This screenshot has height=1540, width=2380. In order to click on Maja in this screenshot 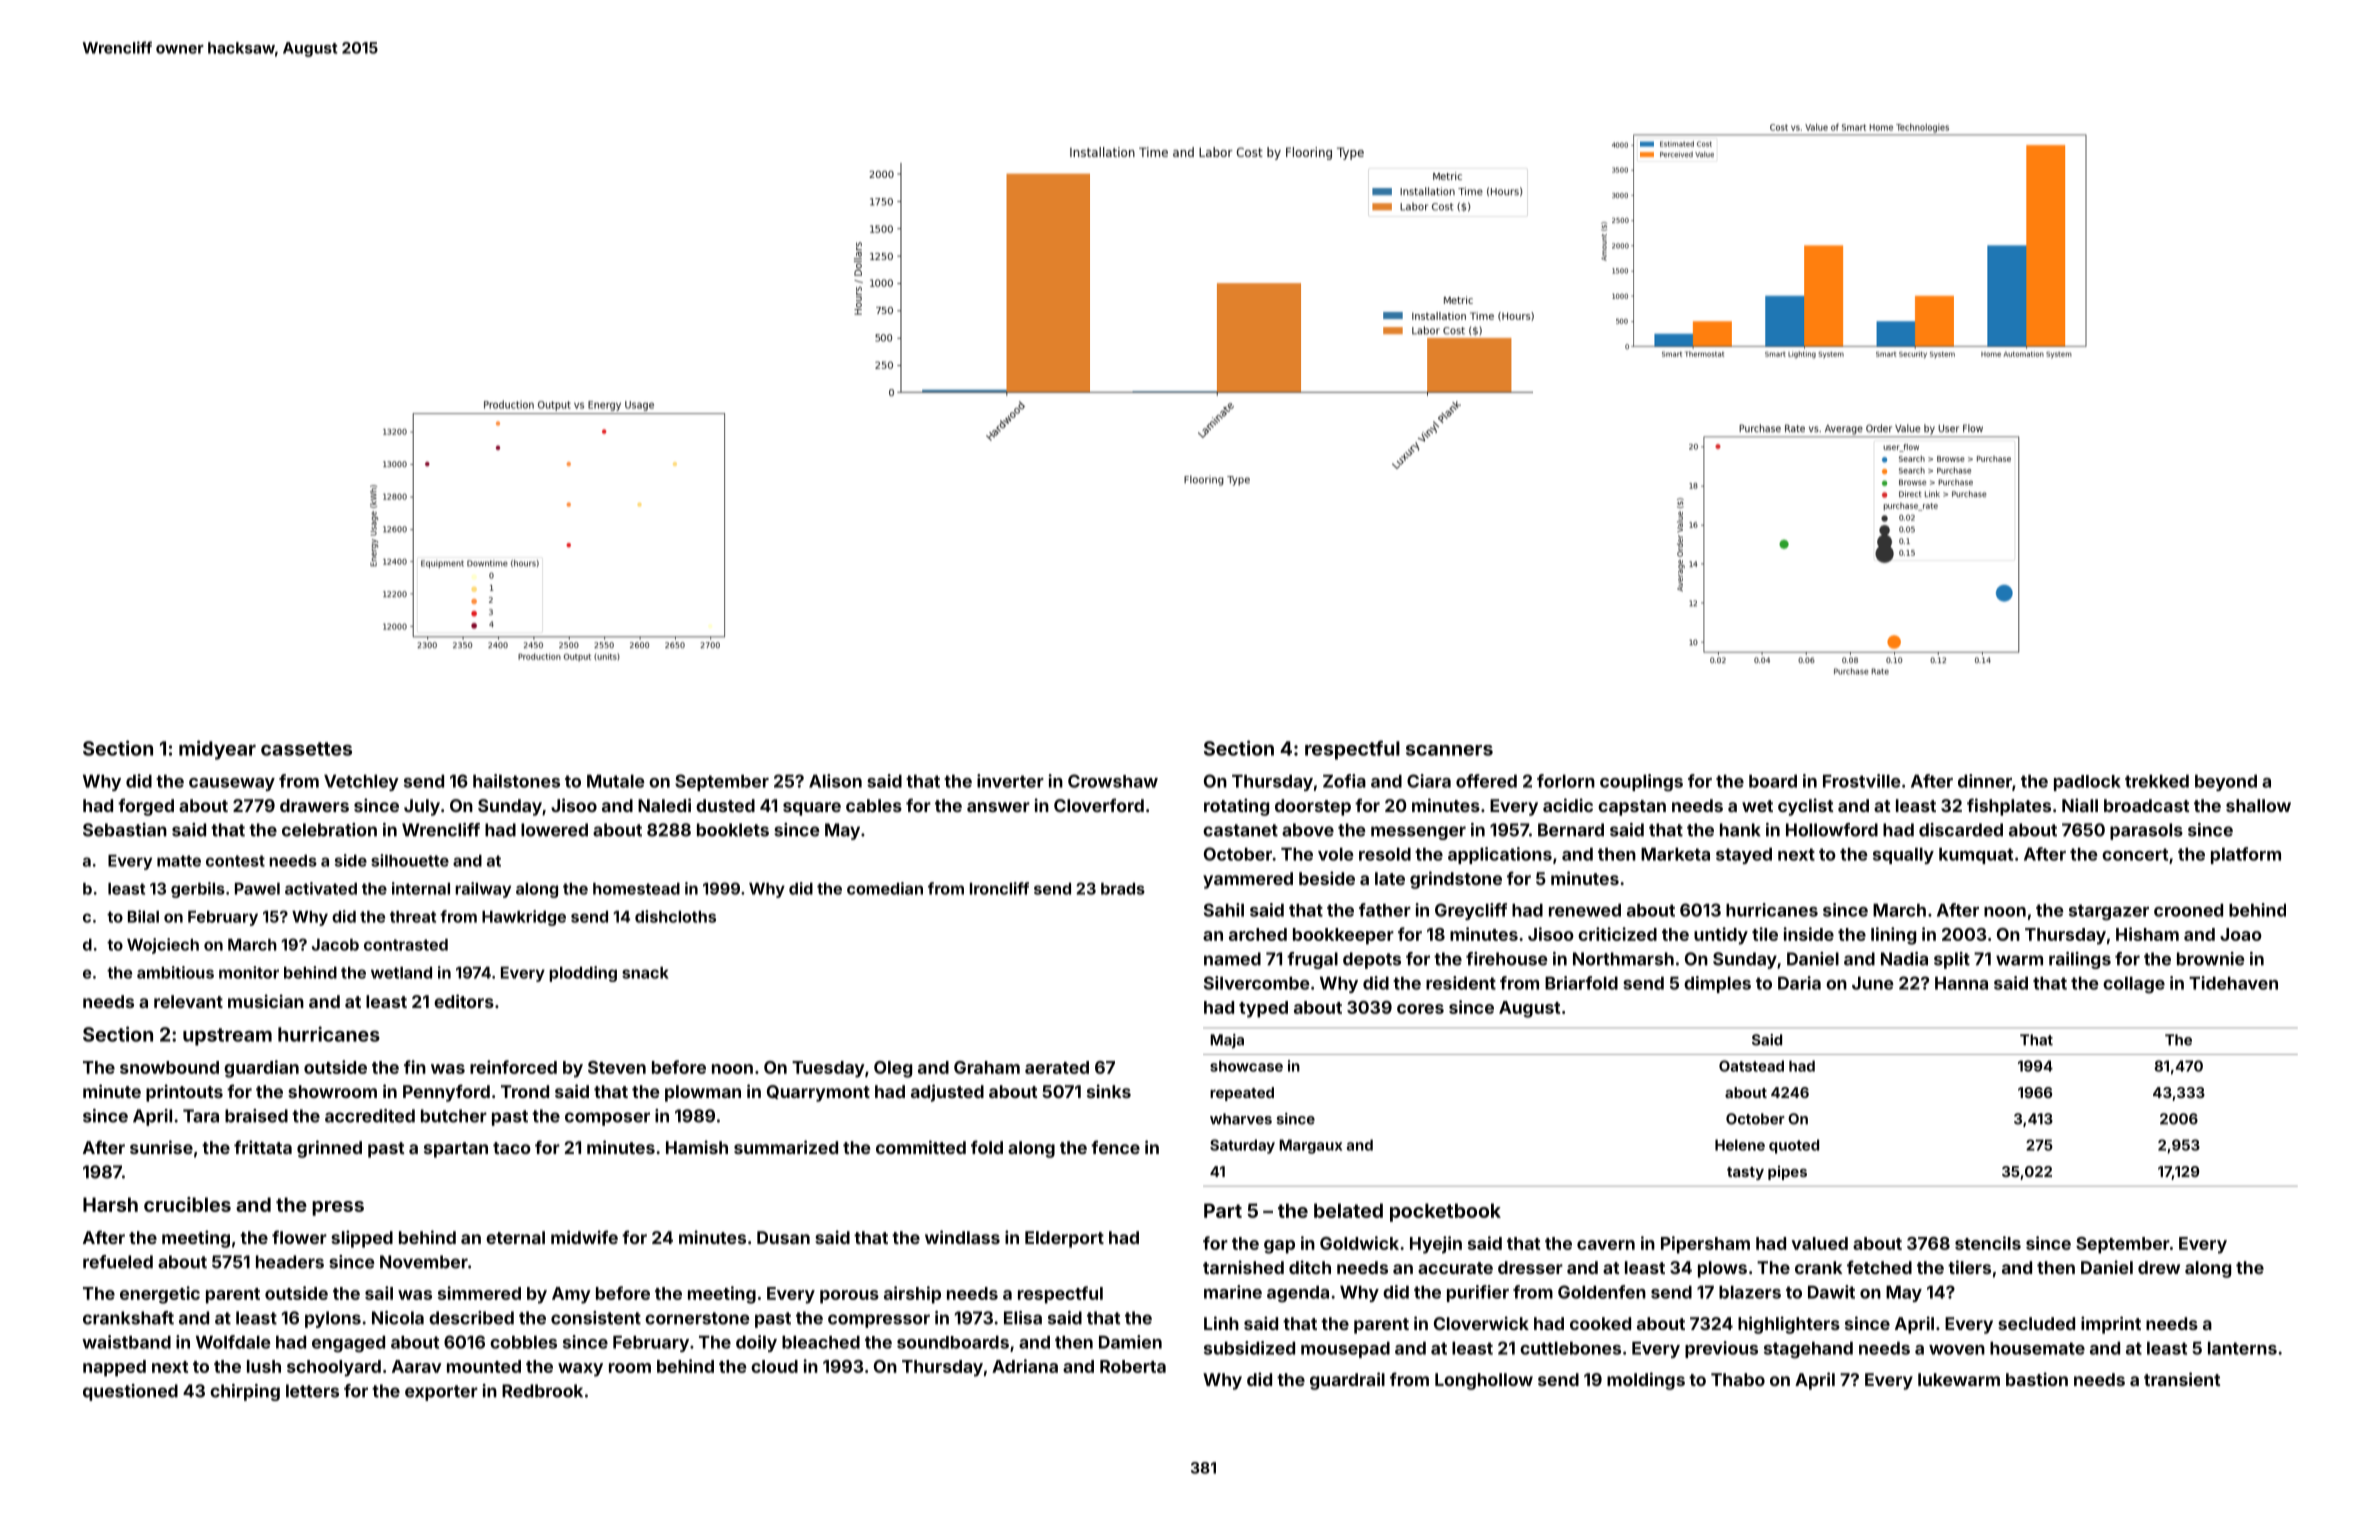, I will do `click(1227, 1041)`.
